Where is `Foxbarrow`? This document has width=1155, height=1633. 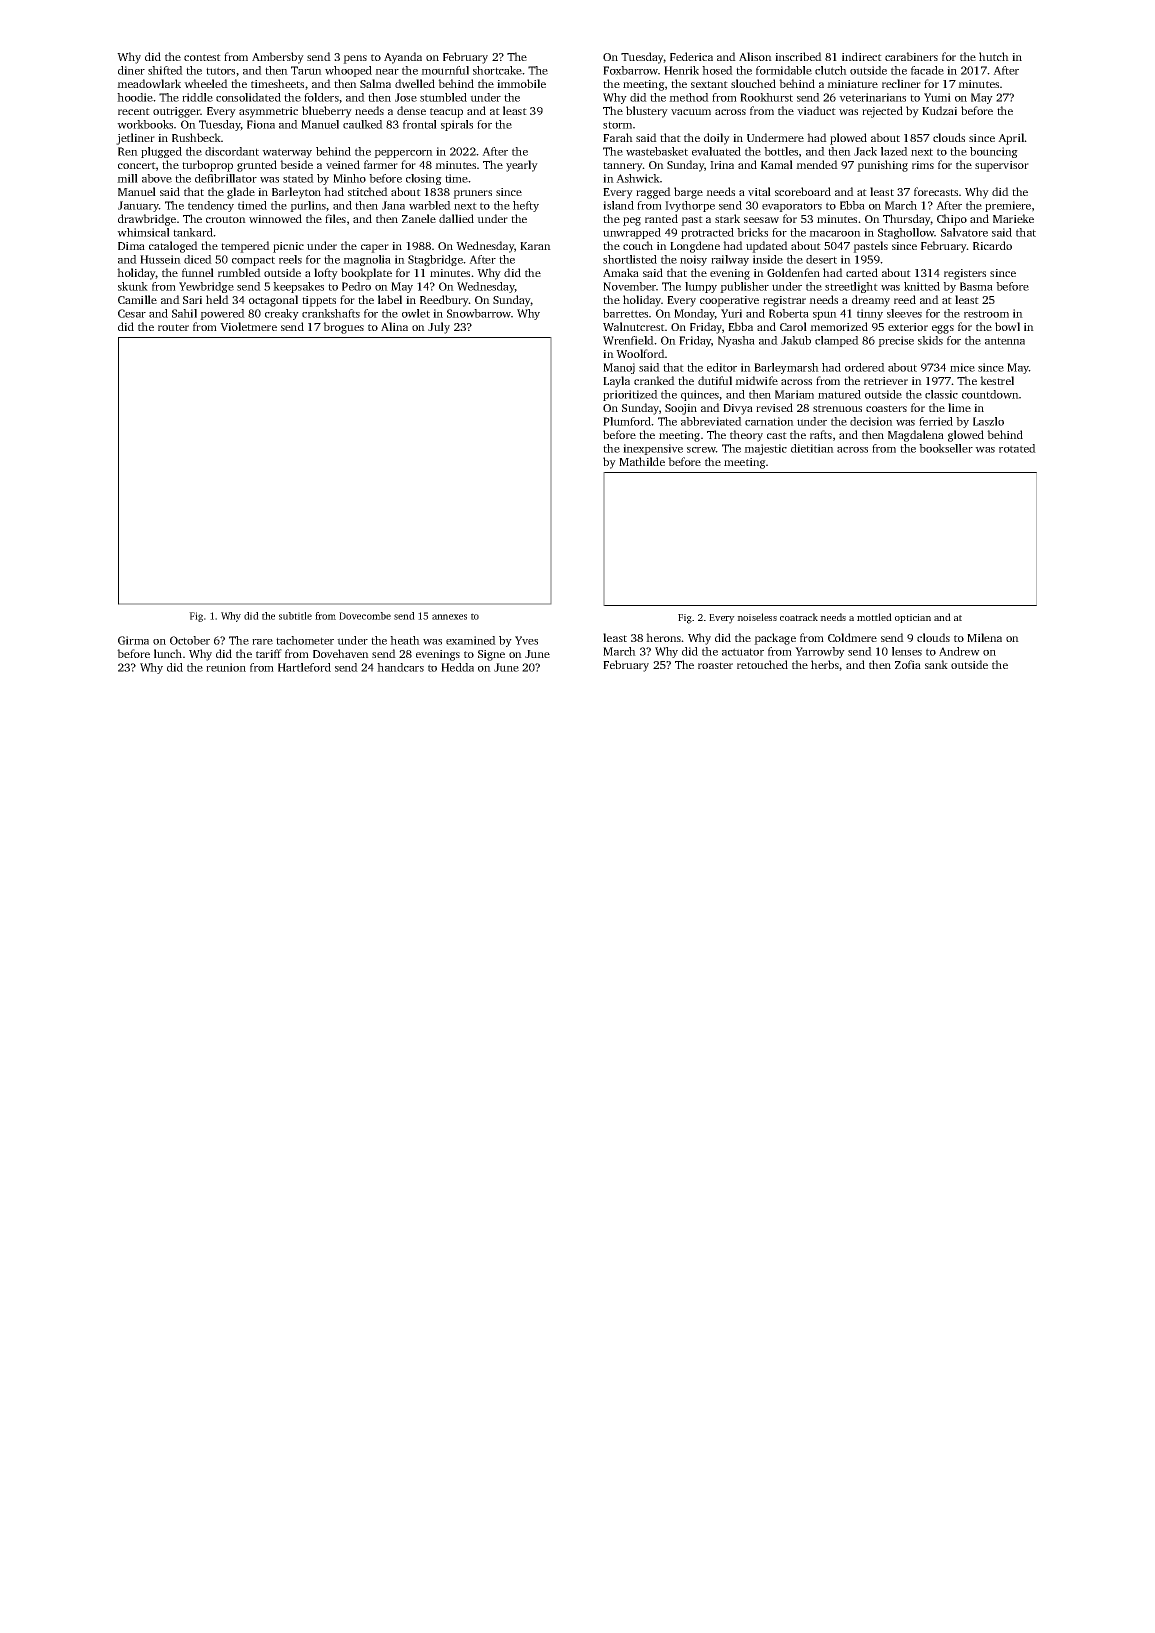
Foxbarrow is located at coordinates (630, 70).
